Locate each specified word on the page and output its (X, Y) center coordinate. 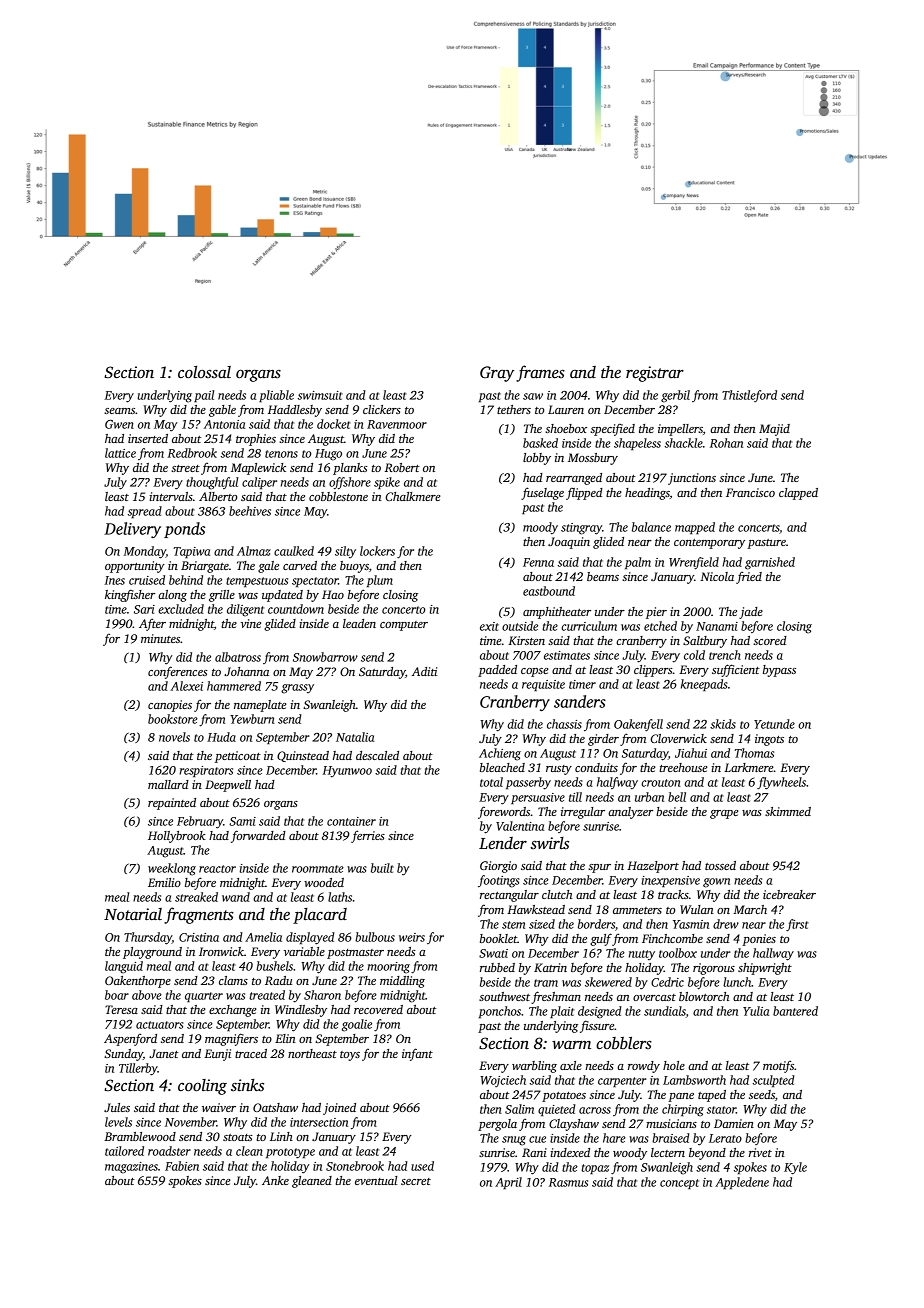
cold (694, 655)
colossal (204, 372)
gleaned (312, 1182)
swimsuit (320, 395)
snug (514, 1141)
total (491, 782)
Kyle (795, 1168)
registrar (655, 374)
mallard (168, 784)
